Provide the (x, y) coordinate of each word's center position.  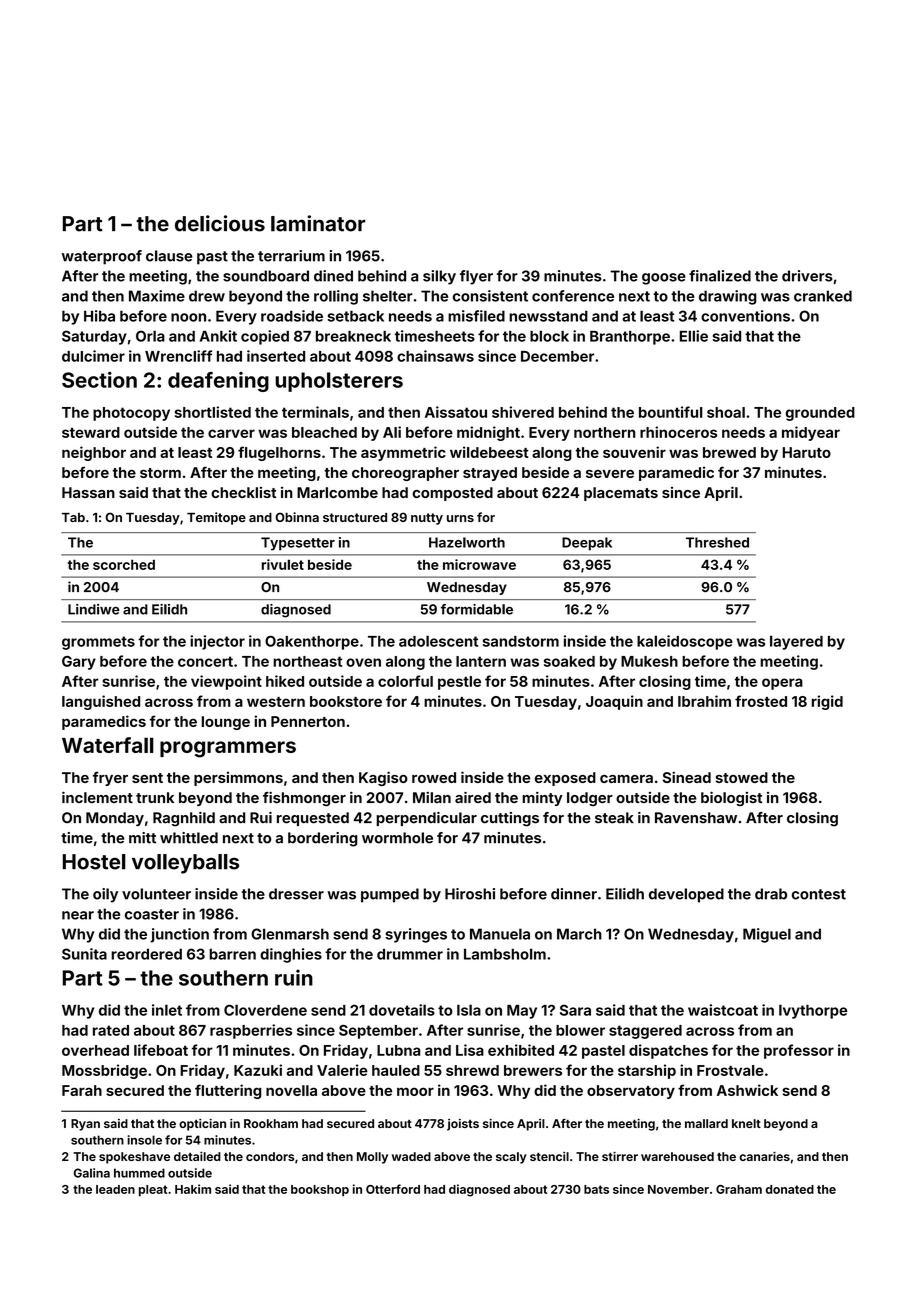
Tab (73, 517)
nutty (427, 519)
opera (782, 684)
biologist (731, 799)
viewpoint (226, 682)
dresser (296, 894)
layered (796, 642)
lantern (481, 661)
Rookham (271, 1123)
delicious (220, 223)
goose (664, 279)
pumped (390, 895)
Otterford (393, 1189)
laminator (318, 223)
